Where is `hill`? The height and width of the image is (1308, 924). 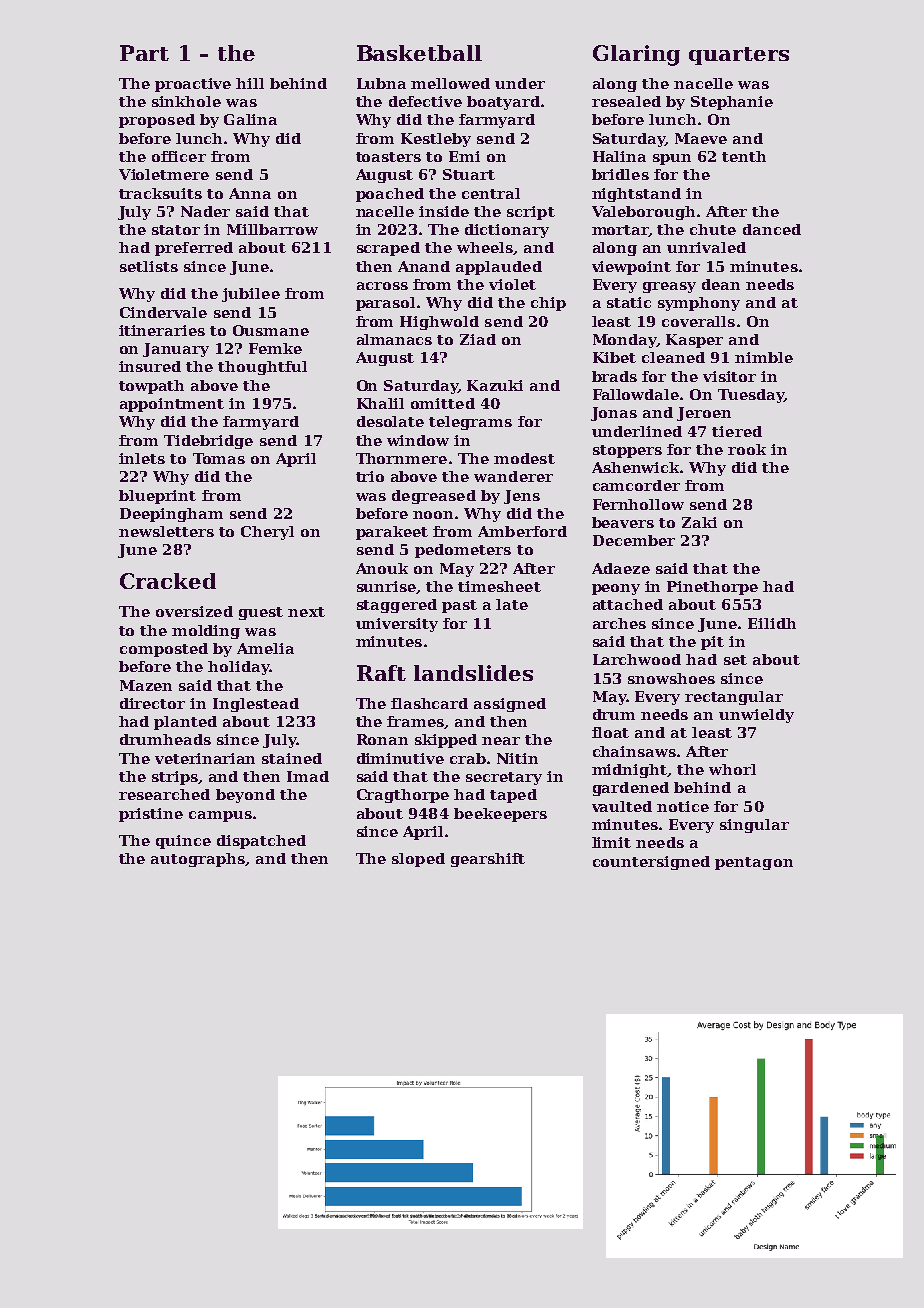 hill is located at coordinates (250, 83).
